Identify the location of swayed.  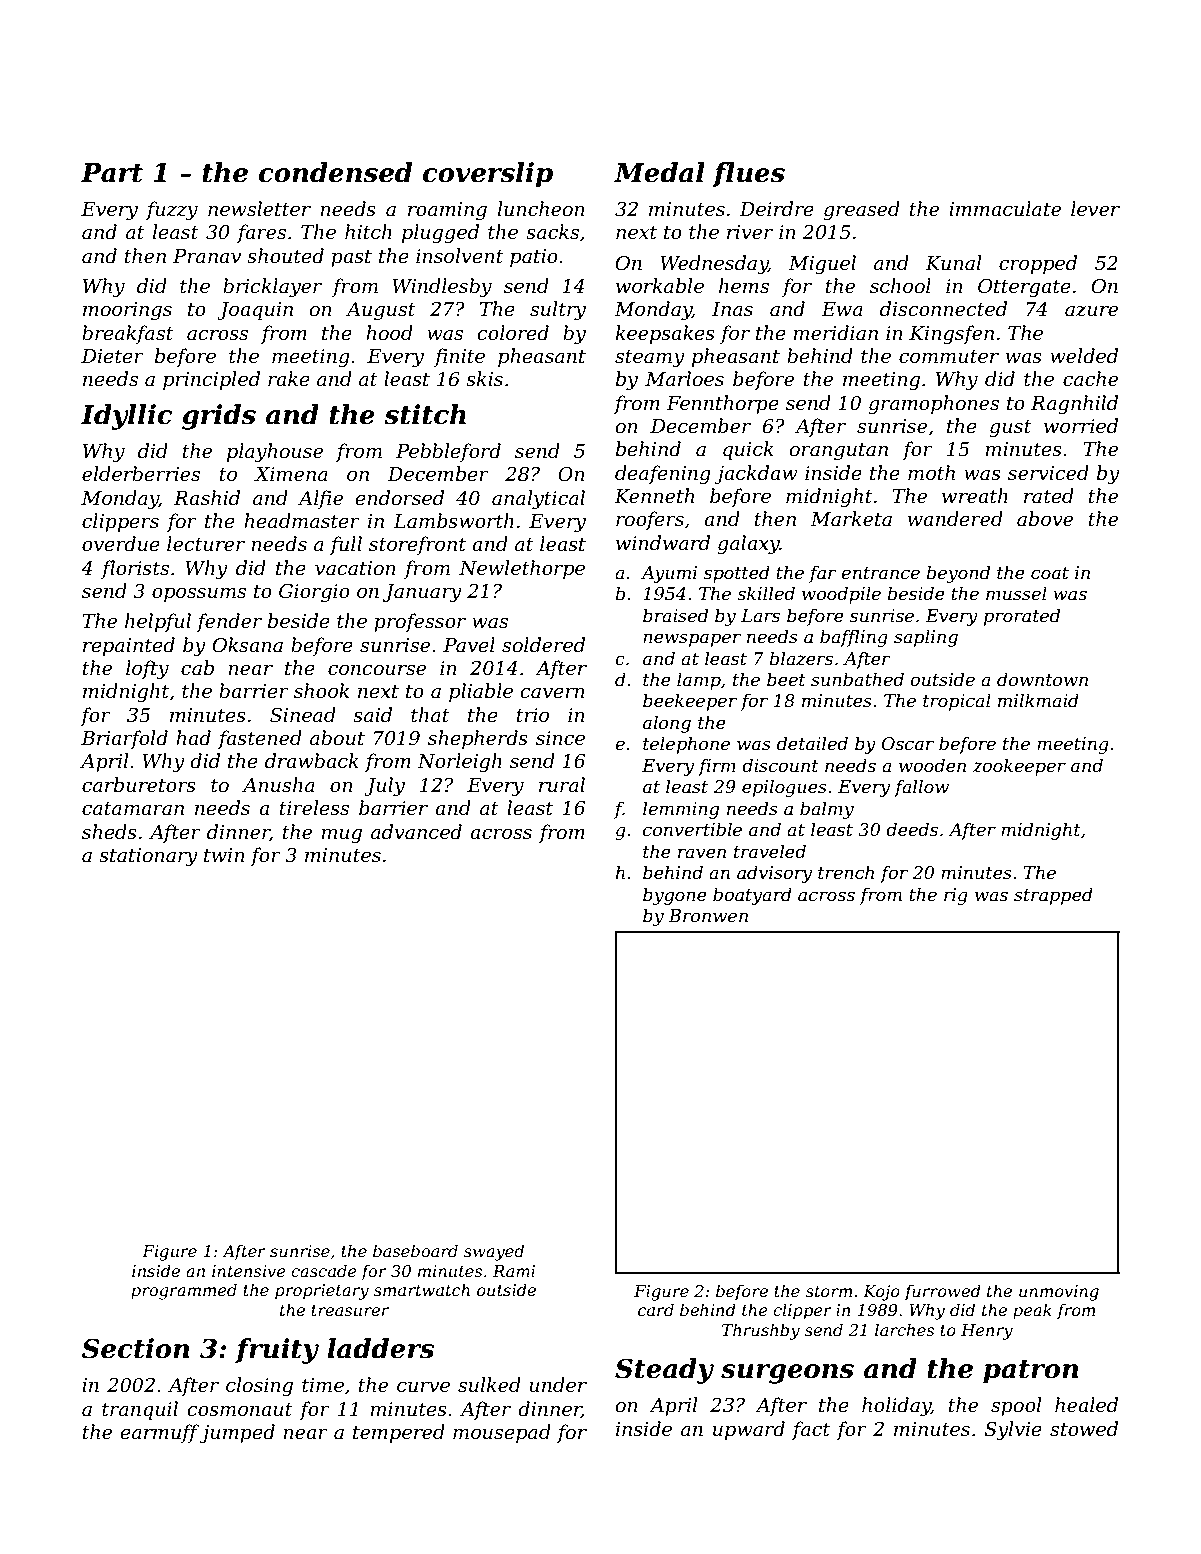
(494, 1252).
